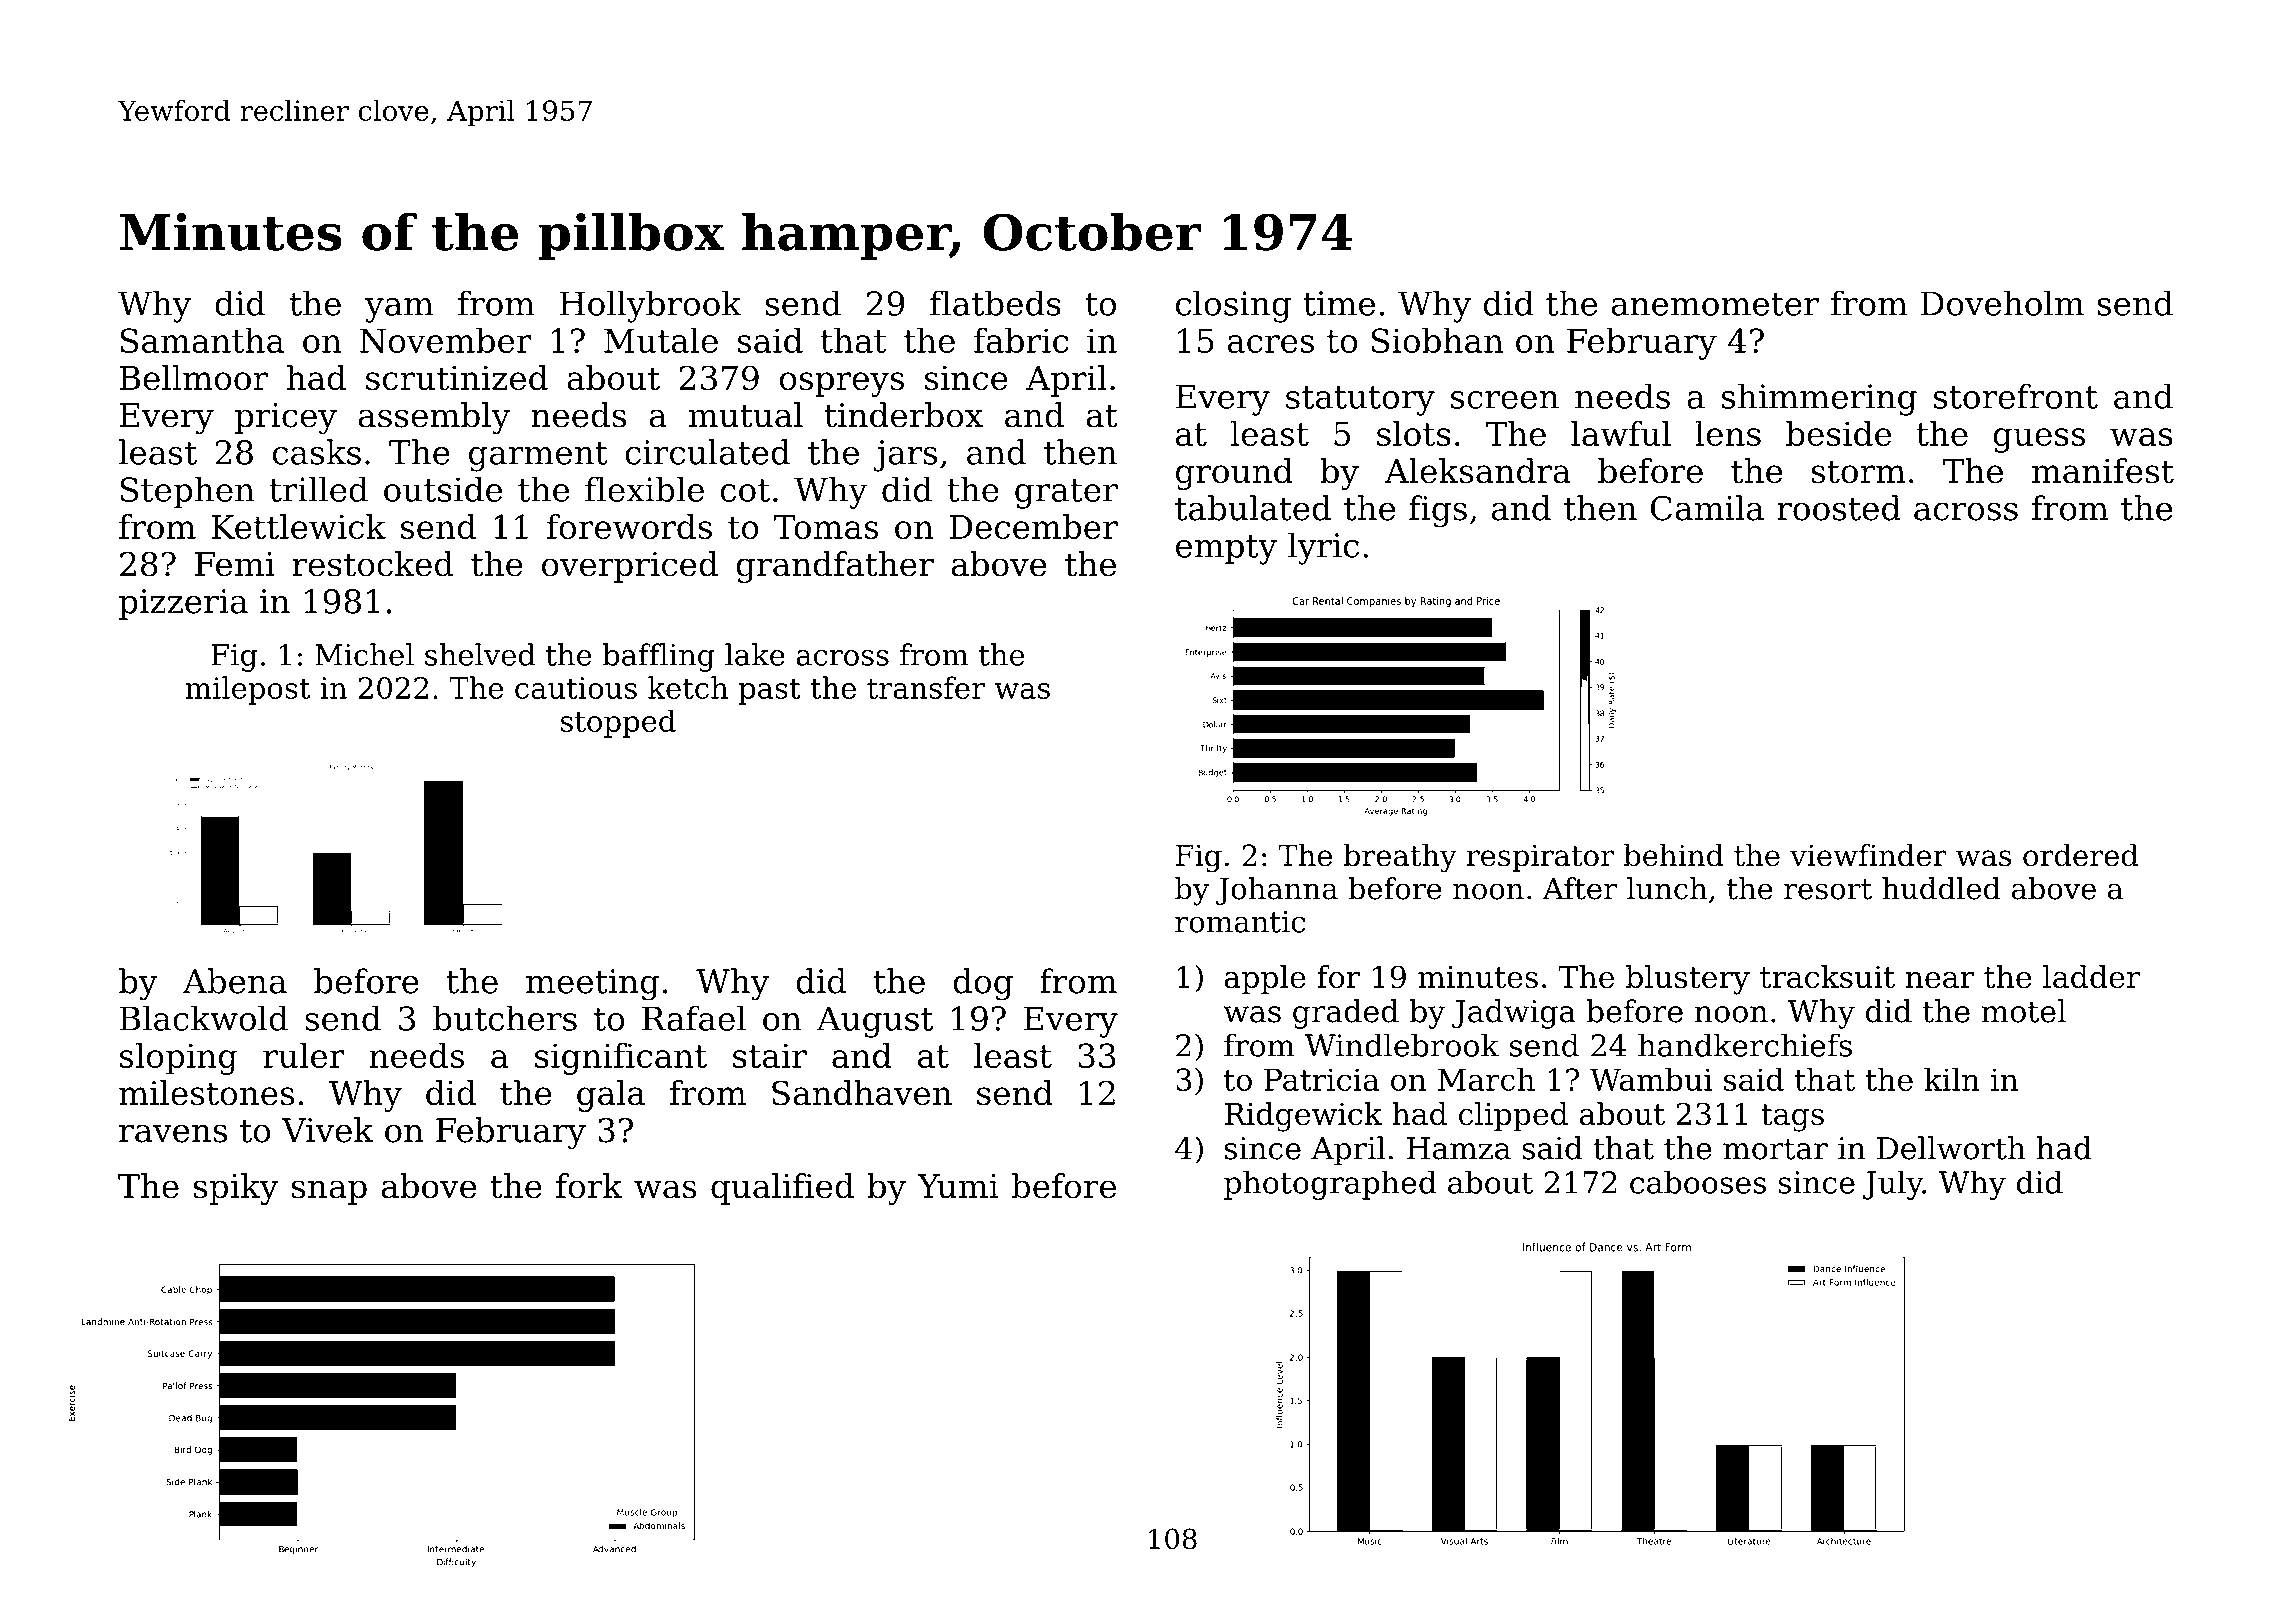 The width and height of the page is (2292, 1620). I want to click on flatbeds, so click(995, 303).
